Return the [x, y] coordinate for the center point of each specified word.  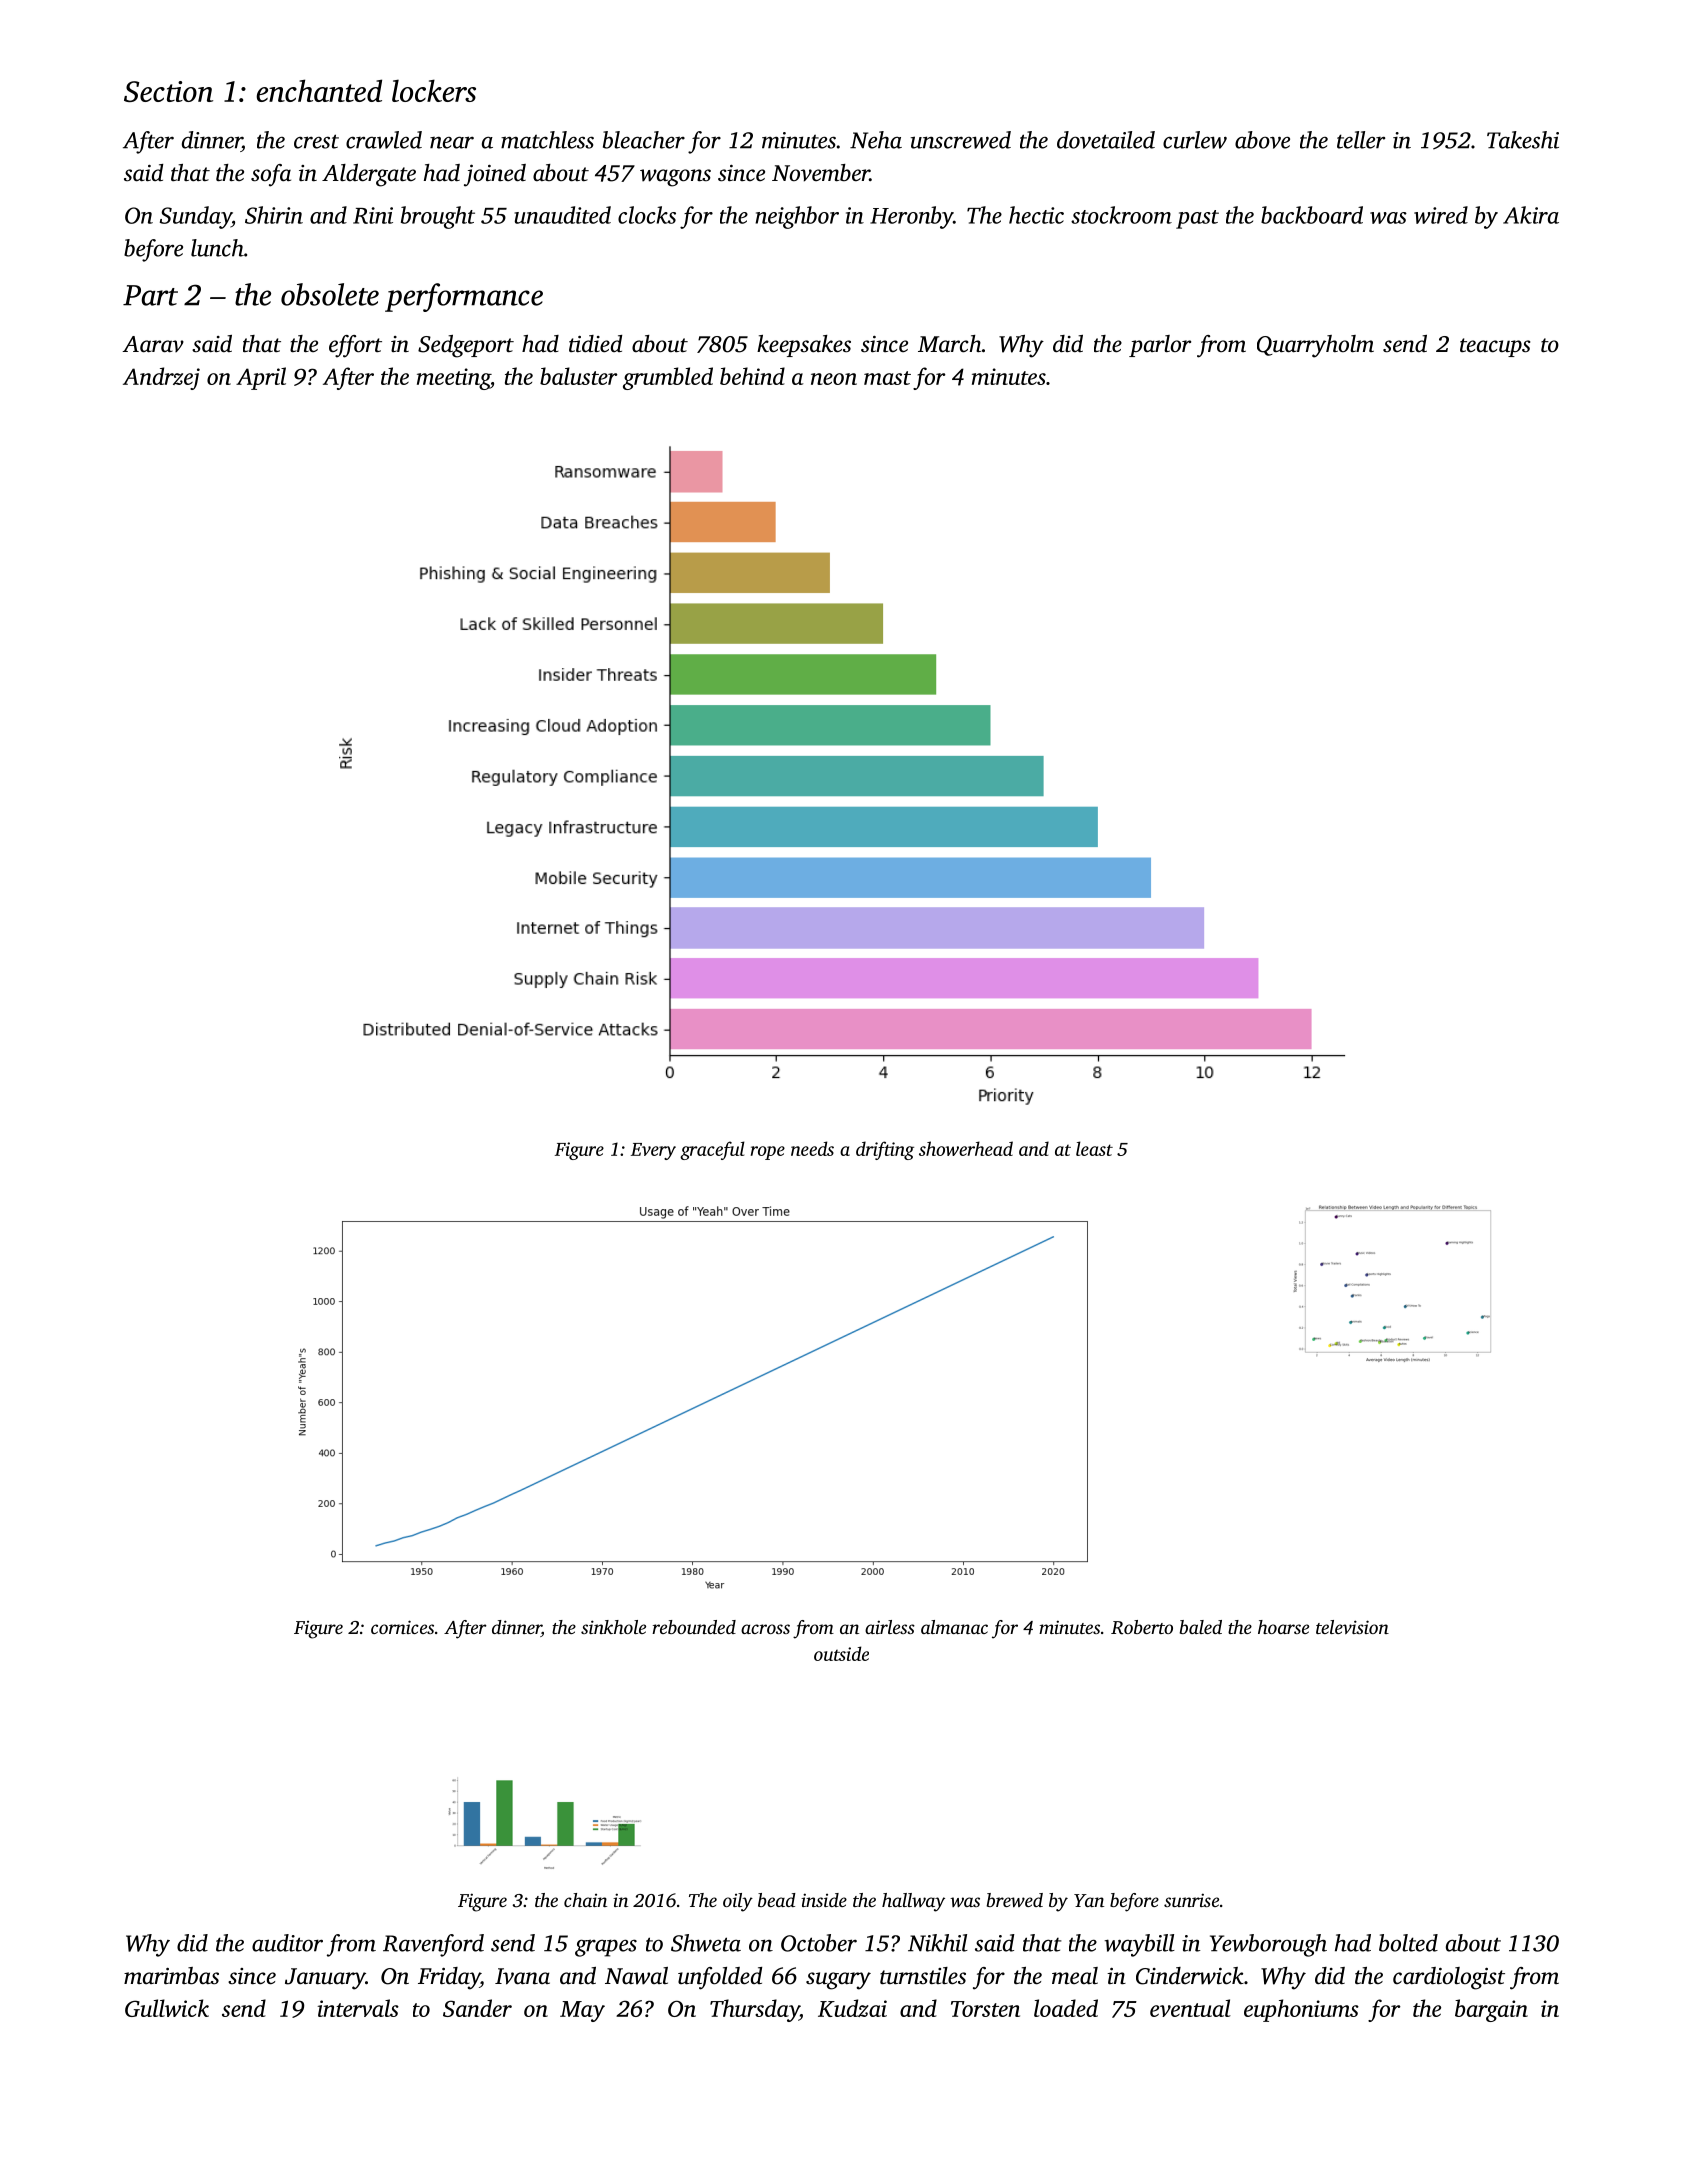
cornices [402, 1627]
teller [1361, 140]
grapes [606, 1948]
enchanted [319, 90]
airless [890, 1627]
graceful [712, 1150]
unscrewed [961, 140]
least [1094, 1148]
